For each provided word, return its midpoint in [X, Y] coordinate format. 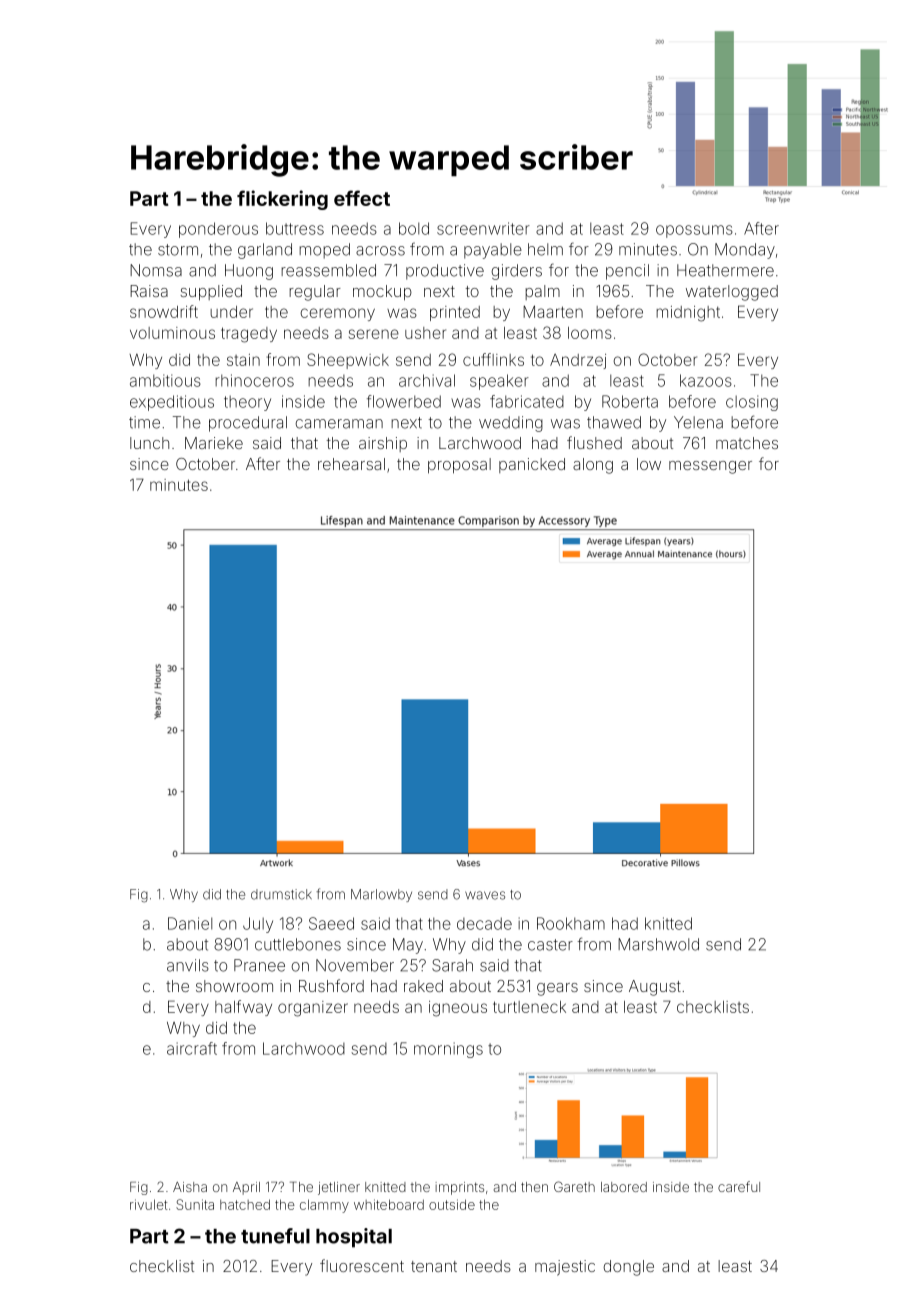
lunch [149, 443]
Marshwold [658, 944]
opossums [694, 231]
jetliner [339, 1188]
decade [484, 923]
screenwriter [483, 228]
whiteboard [389, 1204]
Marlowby [381, 895]
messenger [710, 467]
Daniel [190, 923]
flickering [282, 200]
